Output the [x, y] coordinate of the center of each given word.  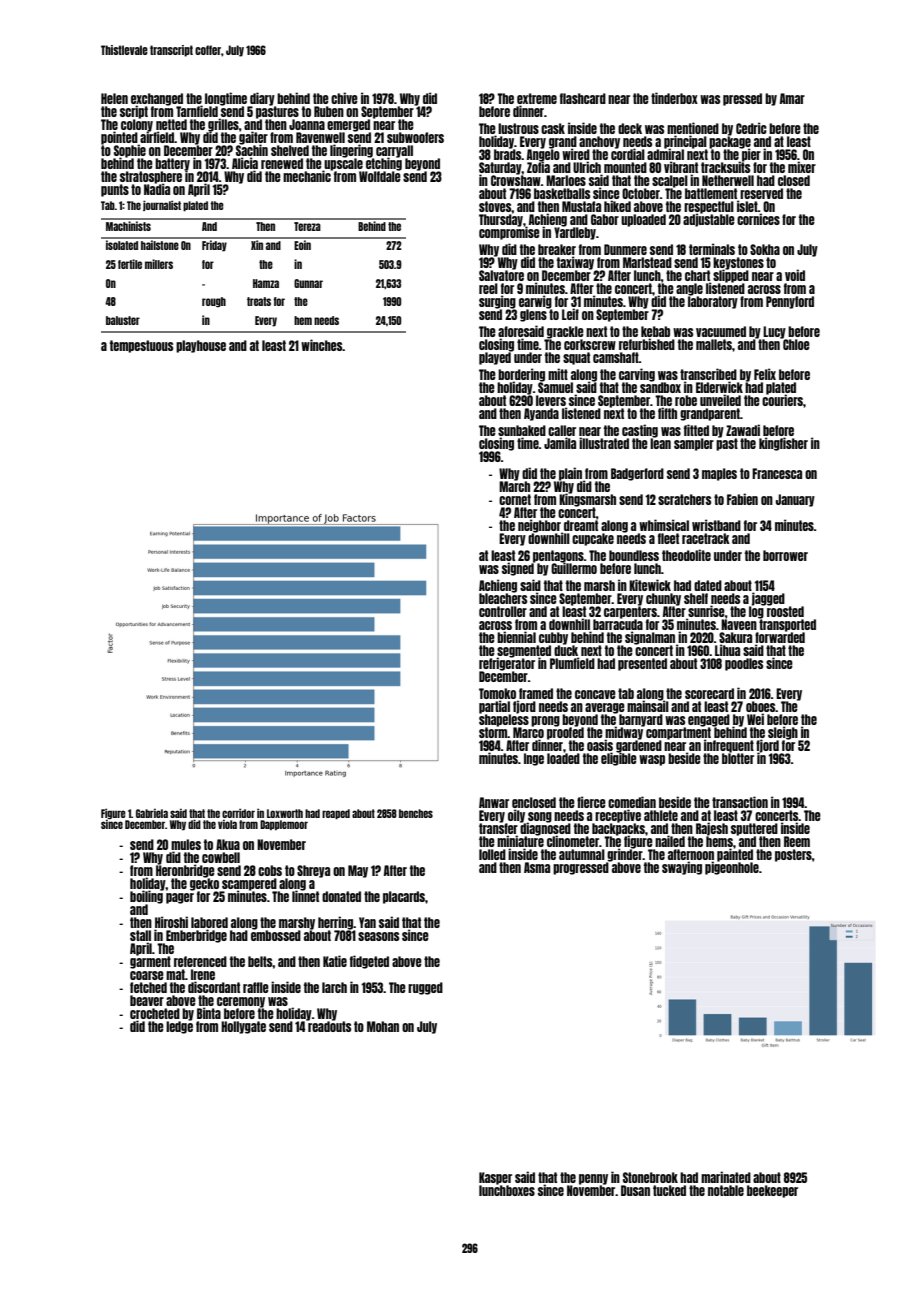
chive [344, 98]
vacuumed [721, 331]
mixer [802, 167]
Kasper [495, 1178]
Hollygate [243, 1027]
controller [503, 611]
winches [322, 345]
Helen [114, 98]
